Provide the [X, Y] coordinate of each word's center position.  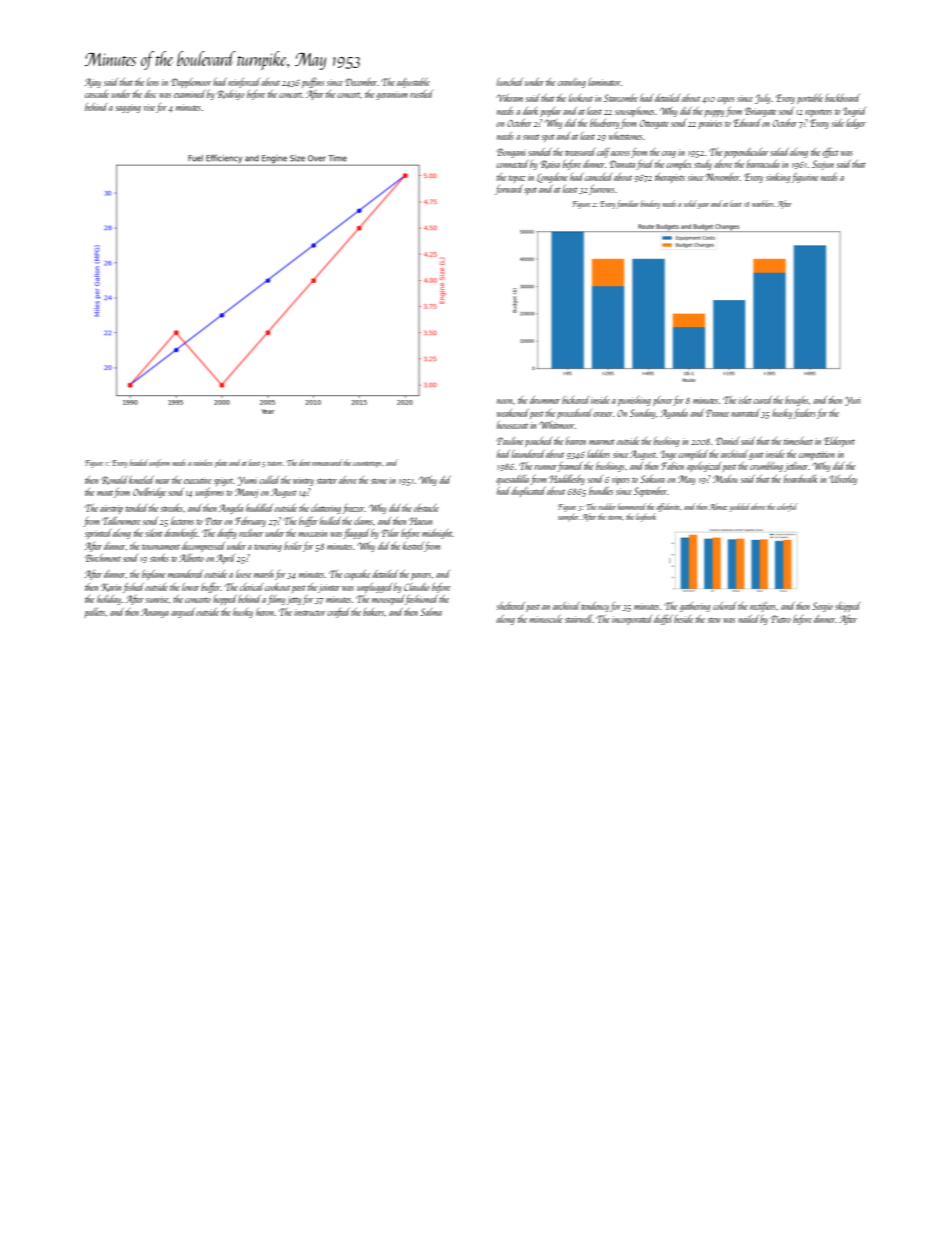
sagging [128, 108]
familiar [627, 204]
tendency [595, 607]
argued [183, 613]
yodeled [740, 507]
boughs [796, 401]
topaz [517, 179]
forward [509, 190]
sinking [778, 178]
